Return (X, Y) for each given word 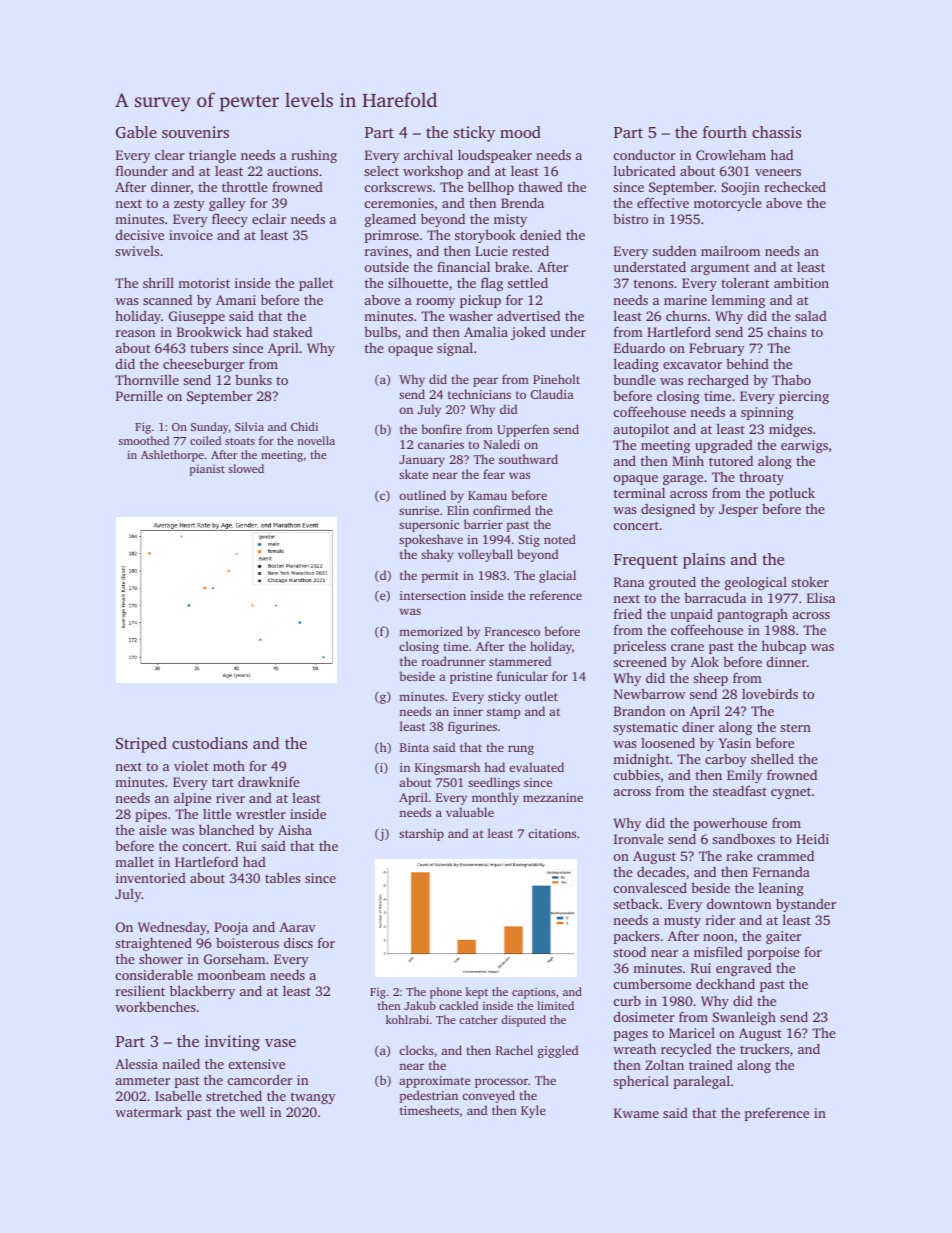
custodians (210, 743)
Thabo (791, 380)
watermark (148, 1112)
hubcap (784, 647)
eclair (269, 218)
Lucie (491, 251)
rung (521, 750)
